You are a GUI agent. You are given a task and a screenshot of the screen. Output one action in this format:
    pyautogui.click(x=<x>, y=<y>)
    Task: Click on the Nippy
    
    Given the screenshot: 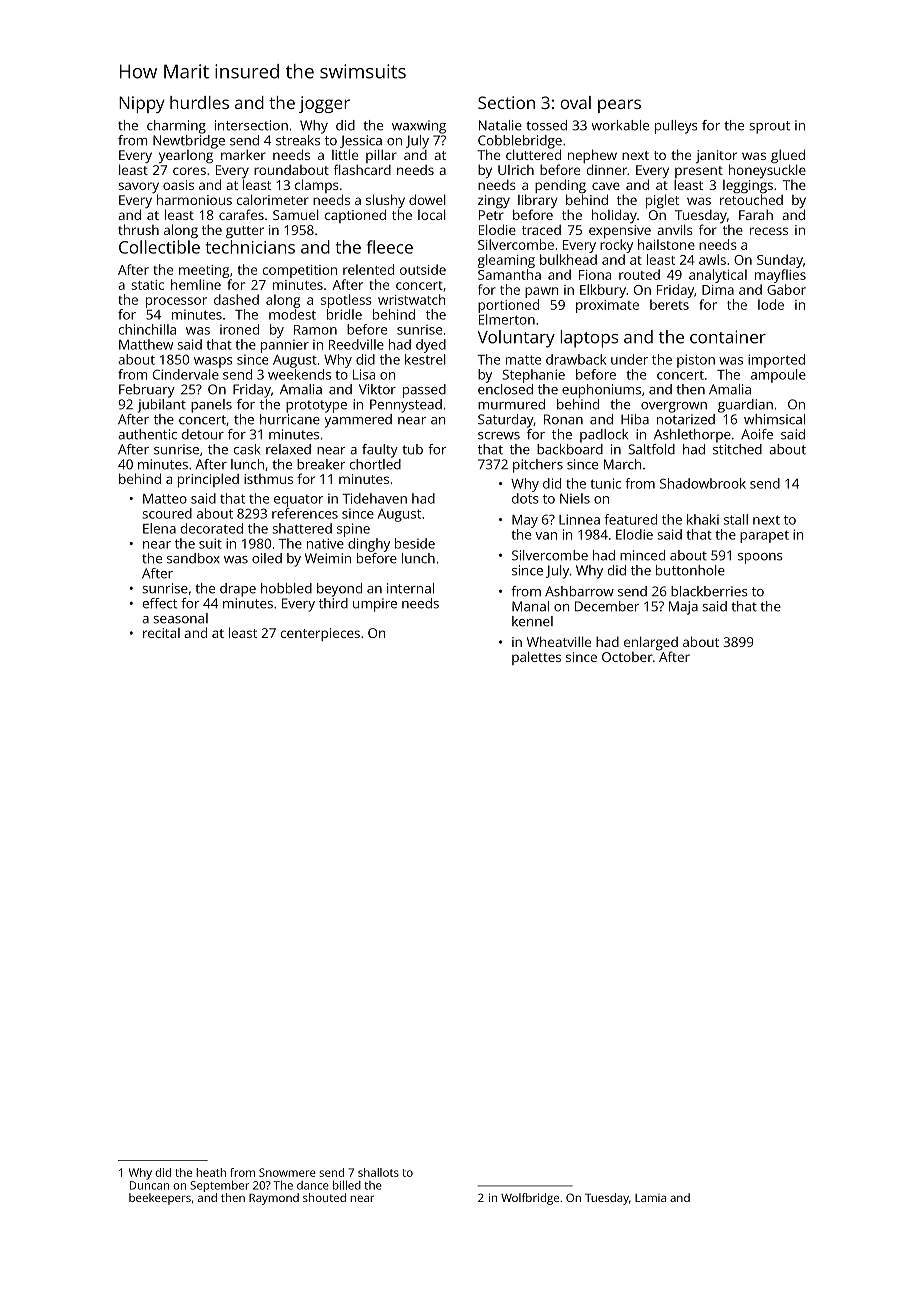 What is the action you would take?
    pyautogui.click(x=142, y=104)
